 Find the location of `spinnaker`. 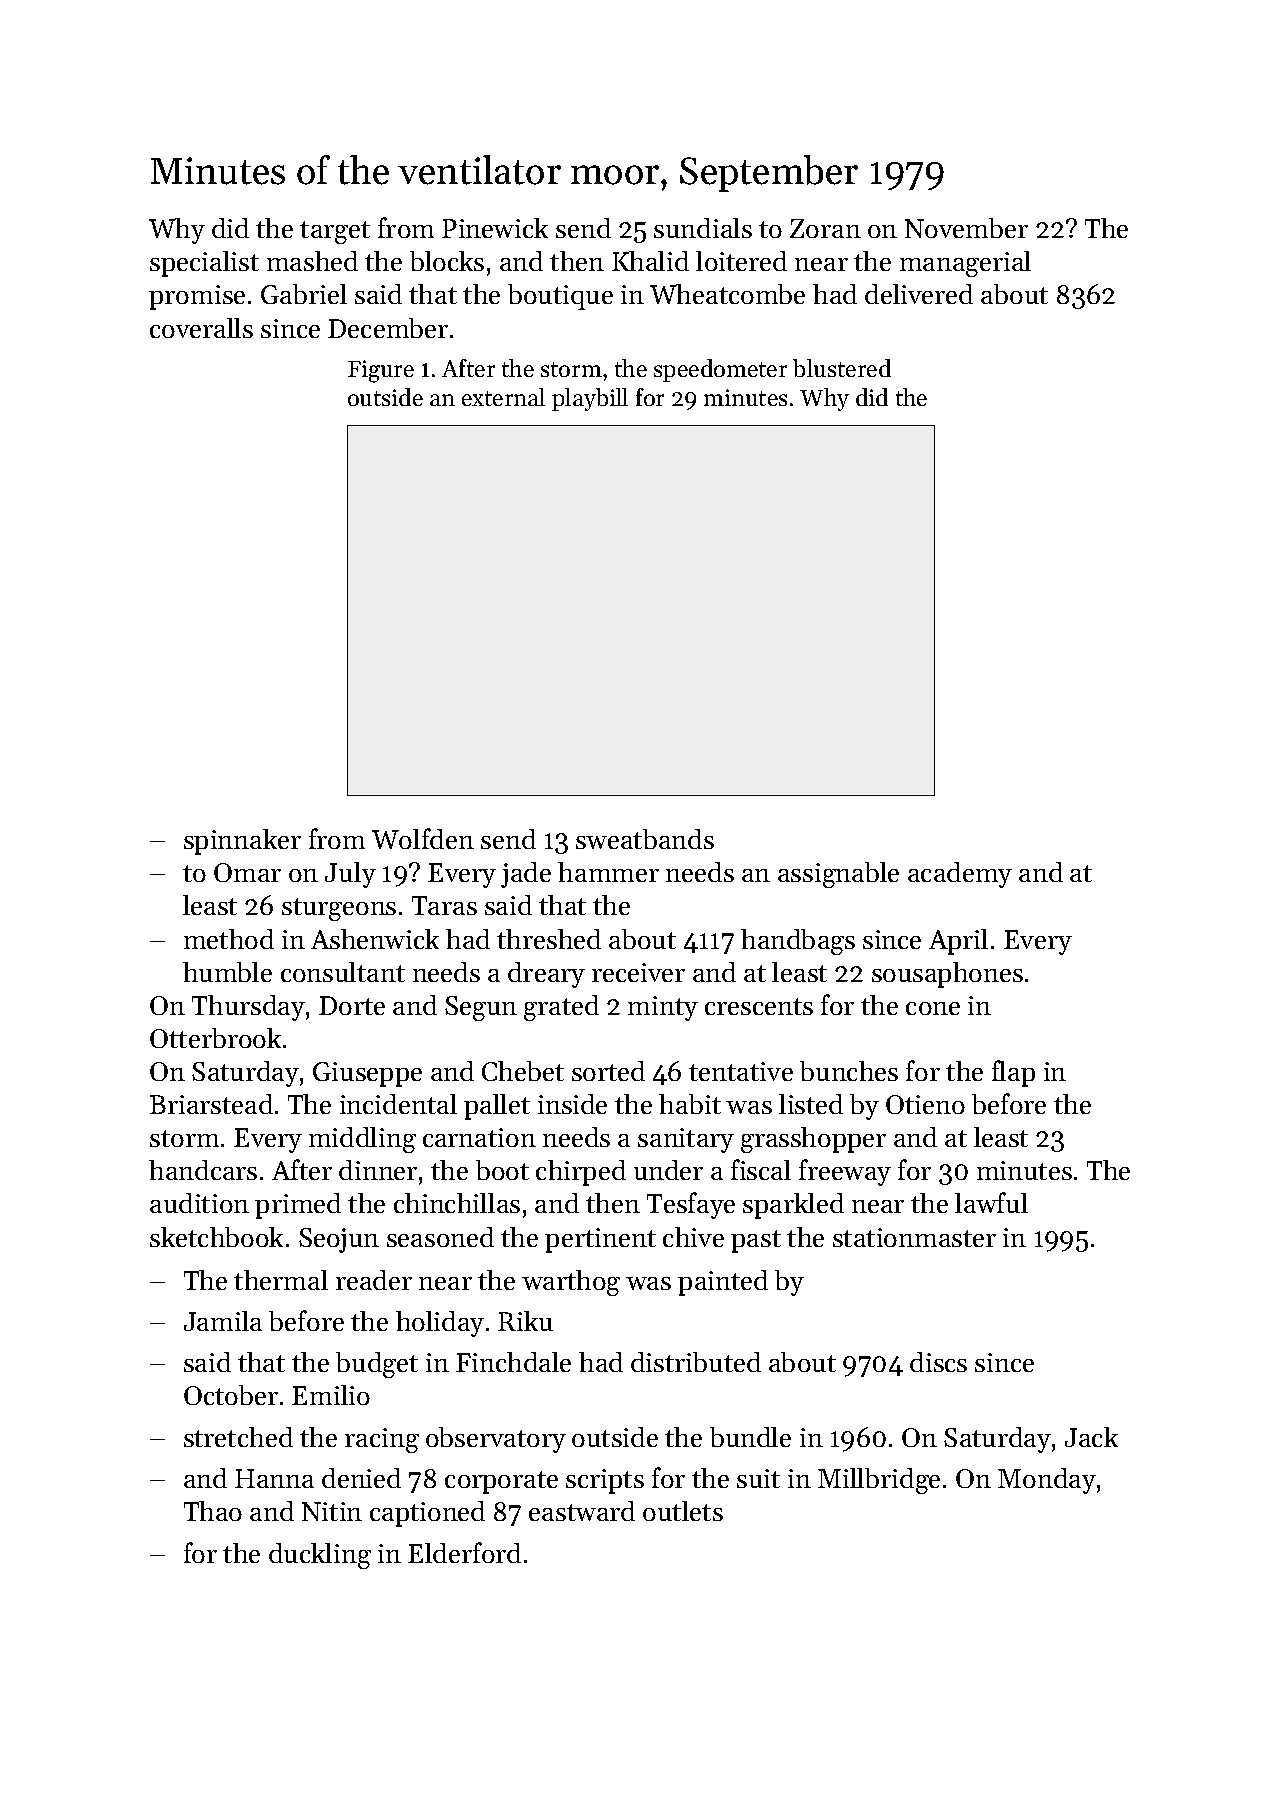

spinnaker is located at coordinates (242, 842).
